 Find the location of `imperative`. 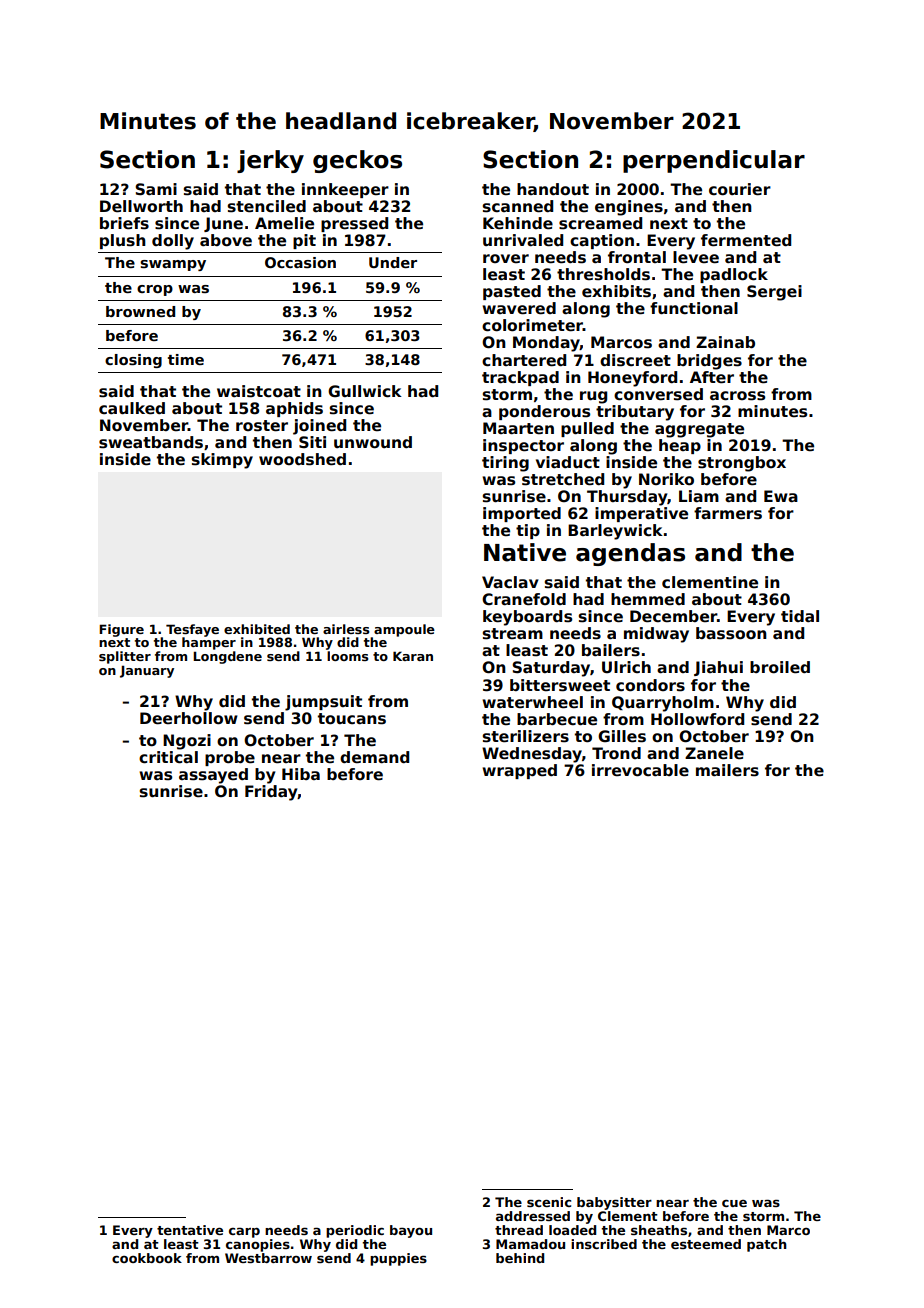

imperative is located at coordinates (641, 514).
